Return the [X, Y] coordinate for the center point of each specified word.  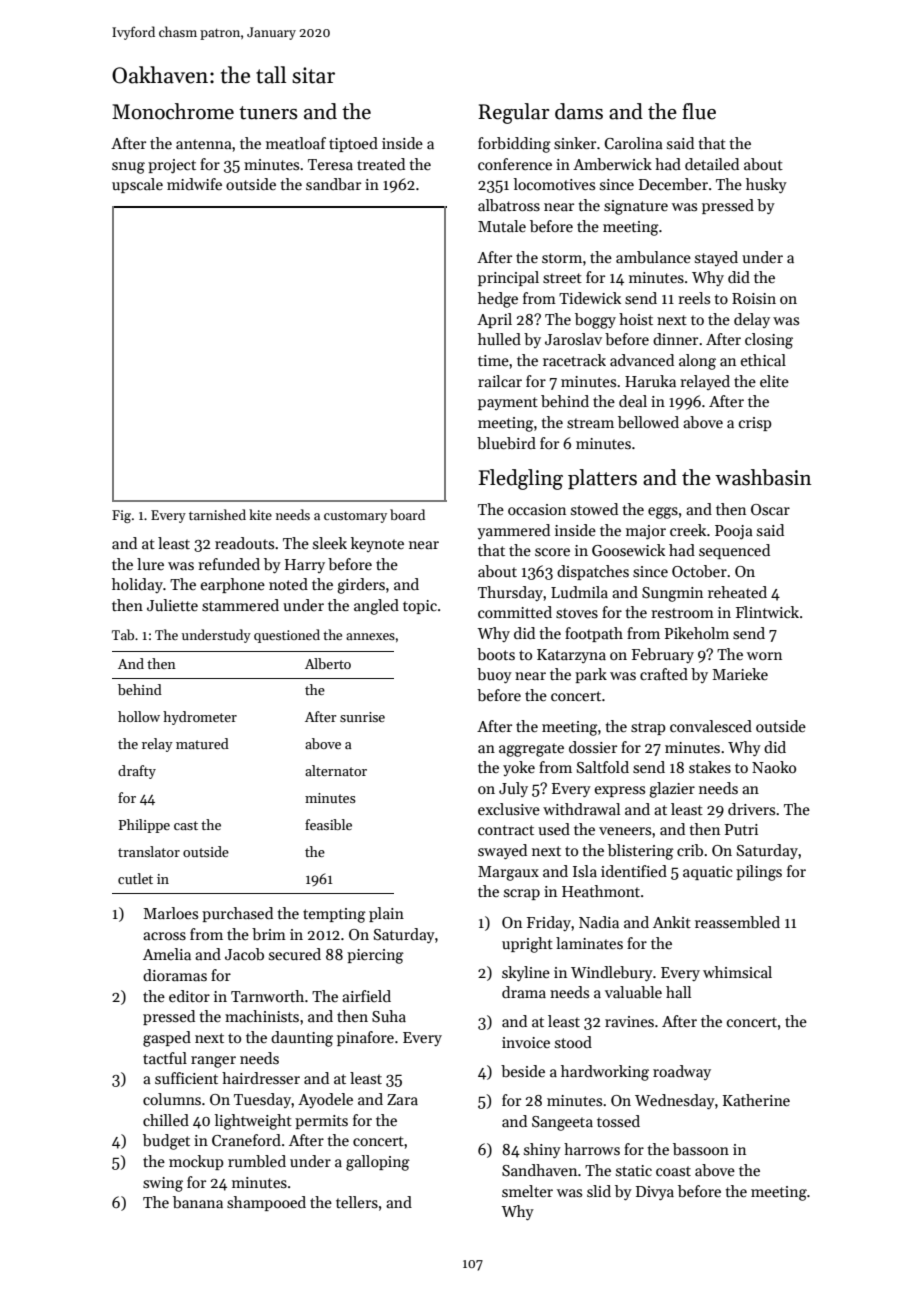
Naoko [774, 767]
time [493, 360]
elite [774, 381]
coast [673, 1171]
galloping [378, 1163]
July [513, 789]
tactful [165, 1058]
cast [186, 825]
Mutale [502, 226]
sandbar [333, 184]
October [699, 571]
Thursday [510, 593]
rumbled [257, 1161]
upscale [137, 185]
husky [766, 185]
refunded [229, 564]
